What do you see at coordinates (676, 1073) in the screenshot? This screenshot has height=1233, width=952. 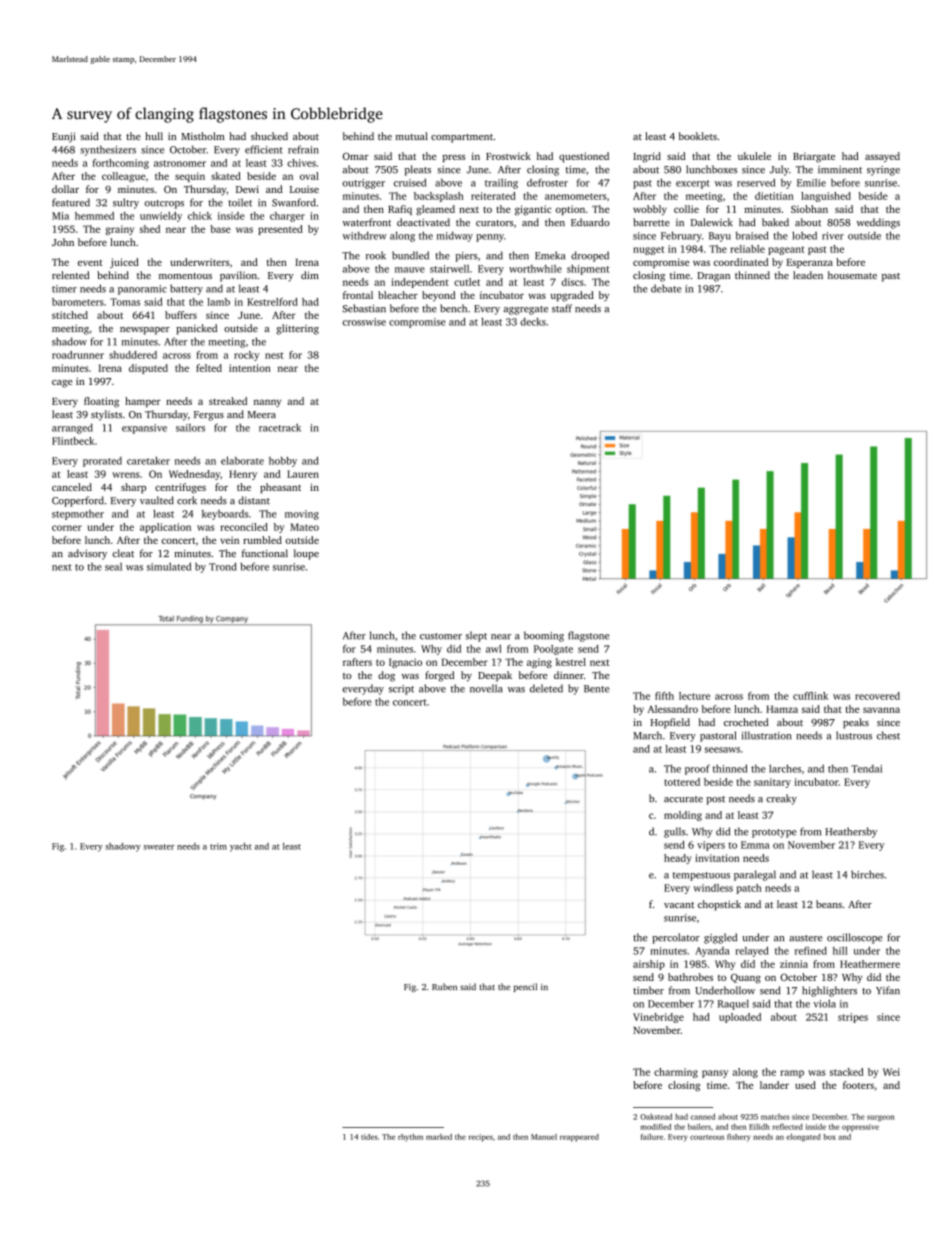 I see `charming` at bounding box center [676, 1073].
